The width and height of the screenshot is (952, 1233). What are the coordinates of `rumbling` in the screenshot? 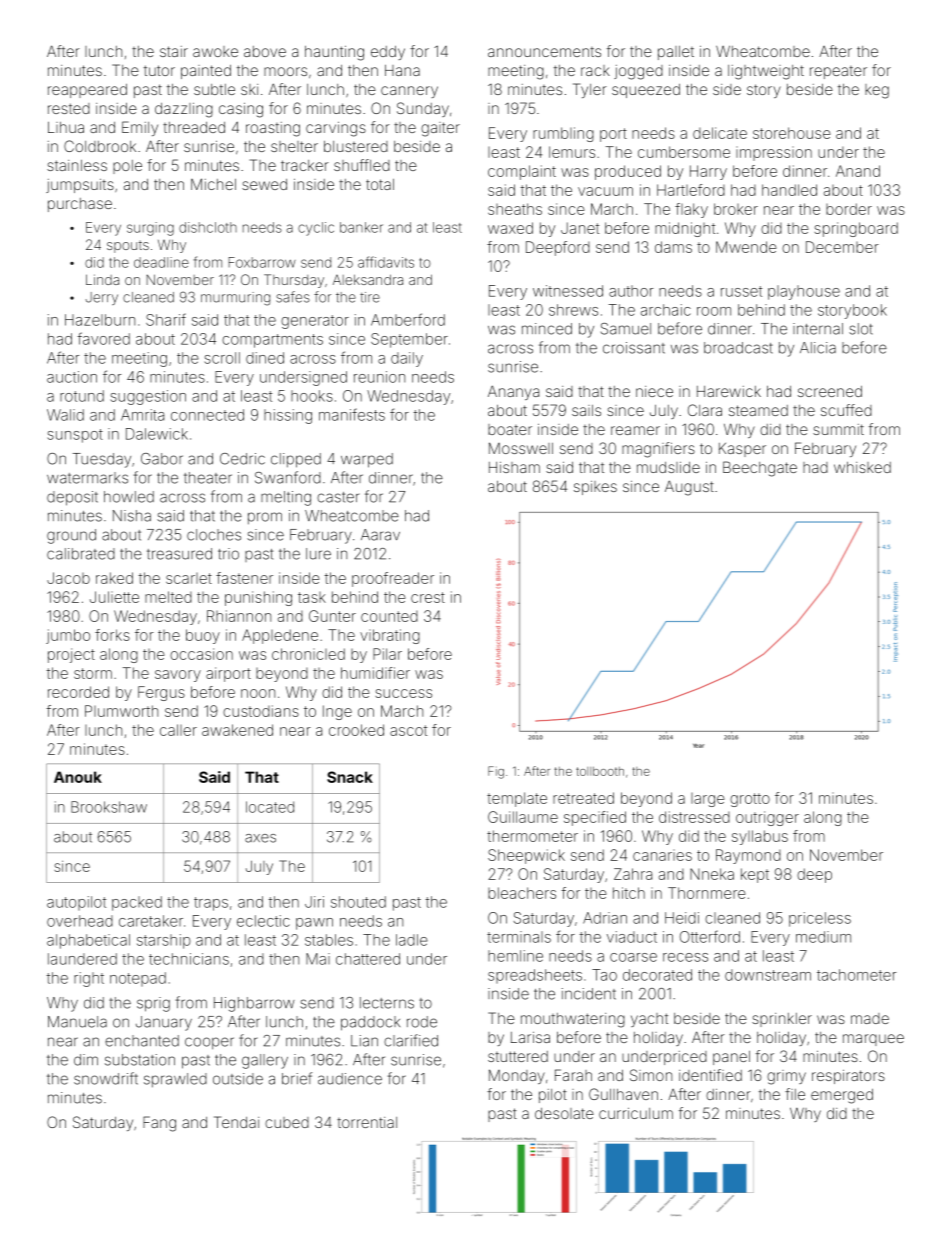 It's located at (563, 134).
